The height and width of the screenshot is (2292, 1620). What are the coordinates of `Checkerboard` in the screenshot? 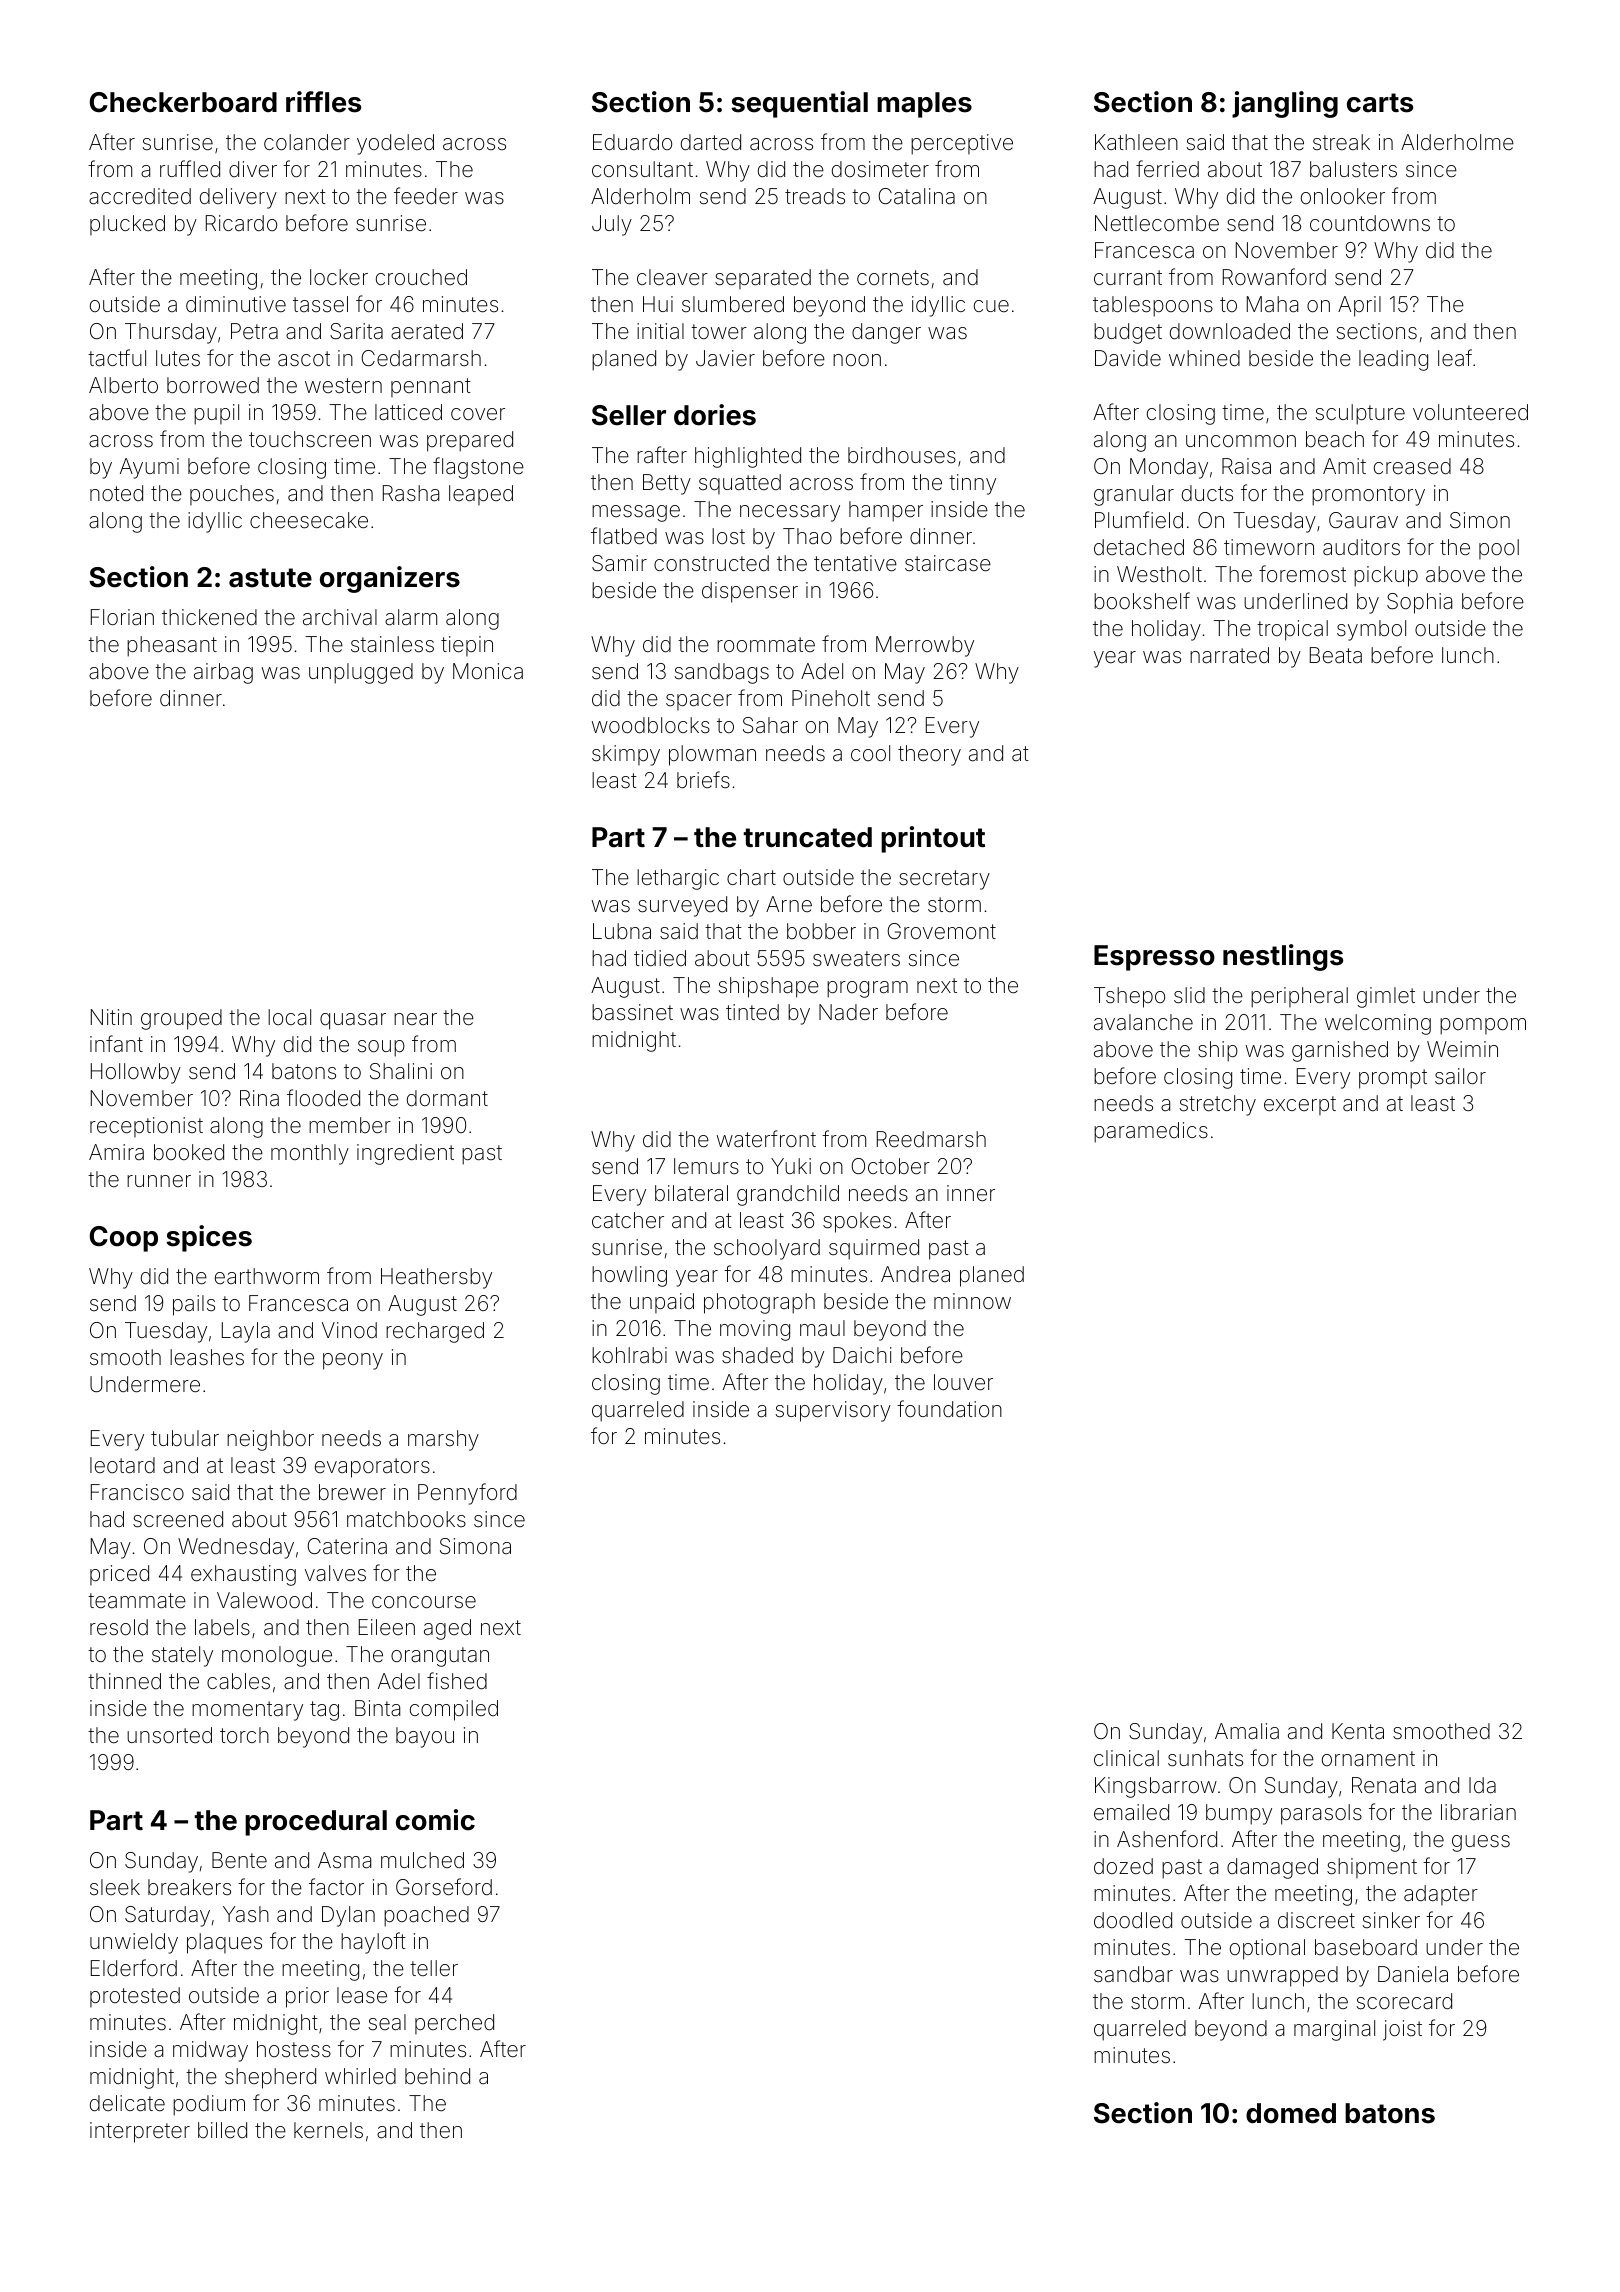 It's located at (183, 102).
